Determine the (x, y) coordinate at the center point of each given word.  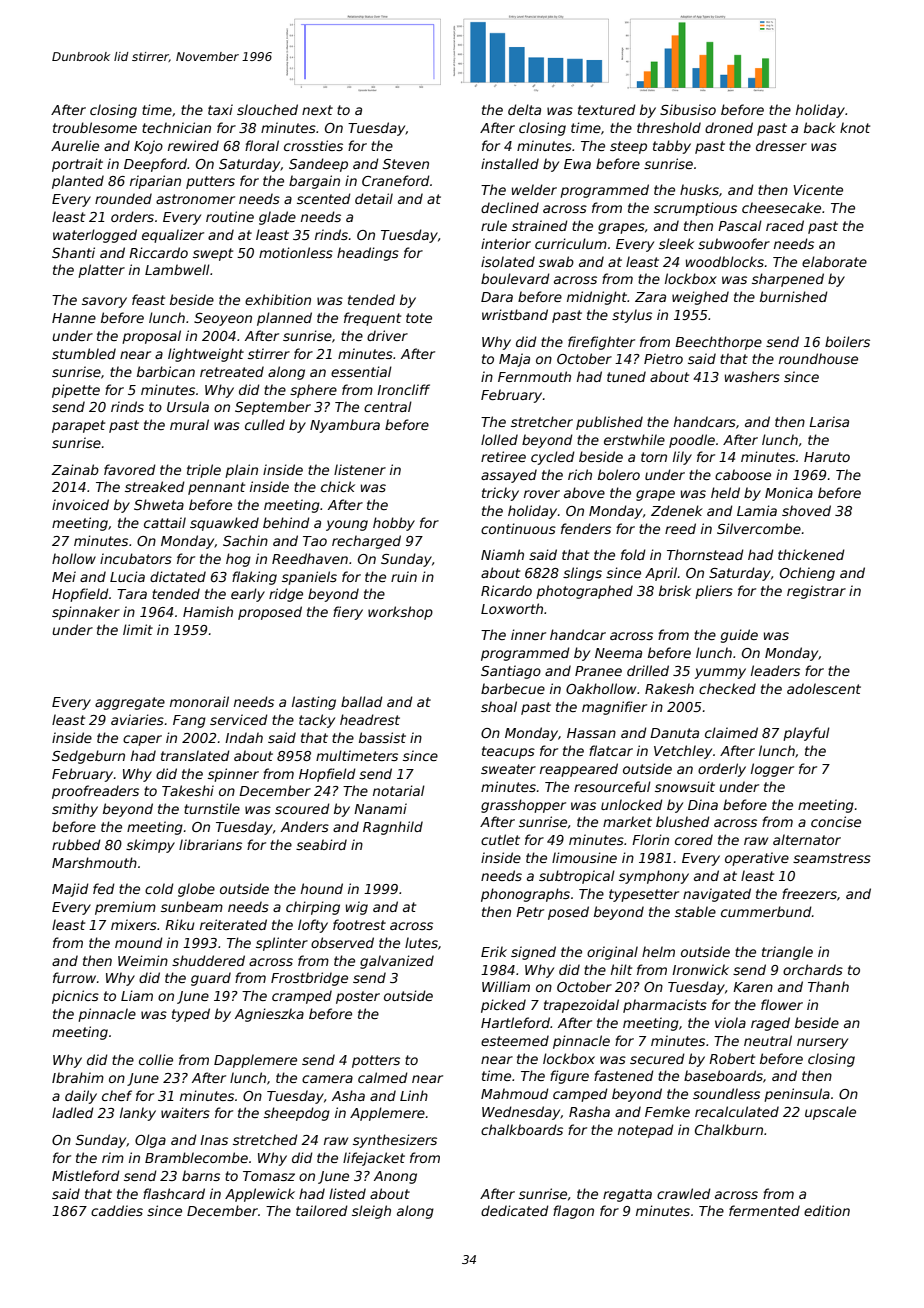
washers (752, 376)
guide (739, 636)
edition (827, 1210)
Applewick (260, 1195)
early (248, 595)
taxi (220, 109)
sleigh (371, 1212)
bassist (382, 737)
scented (324, 198)
